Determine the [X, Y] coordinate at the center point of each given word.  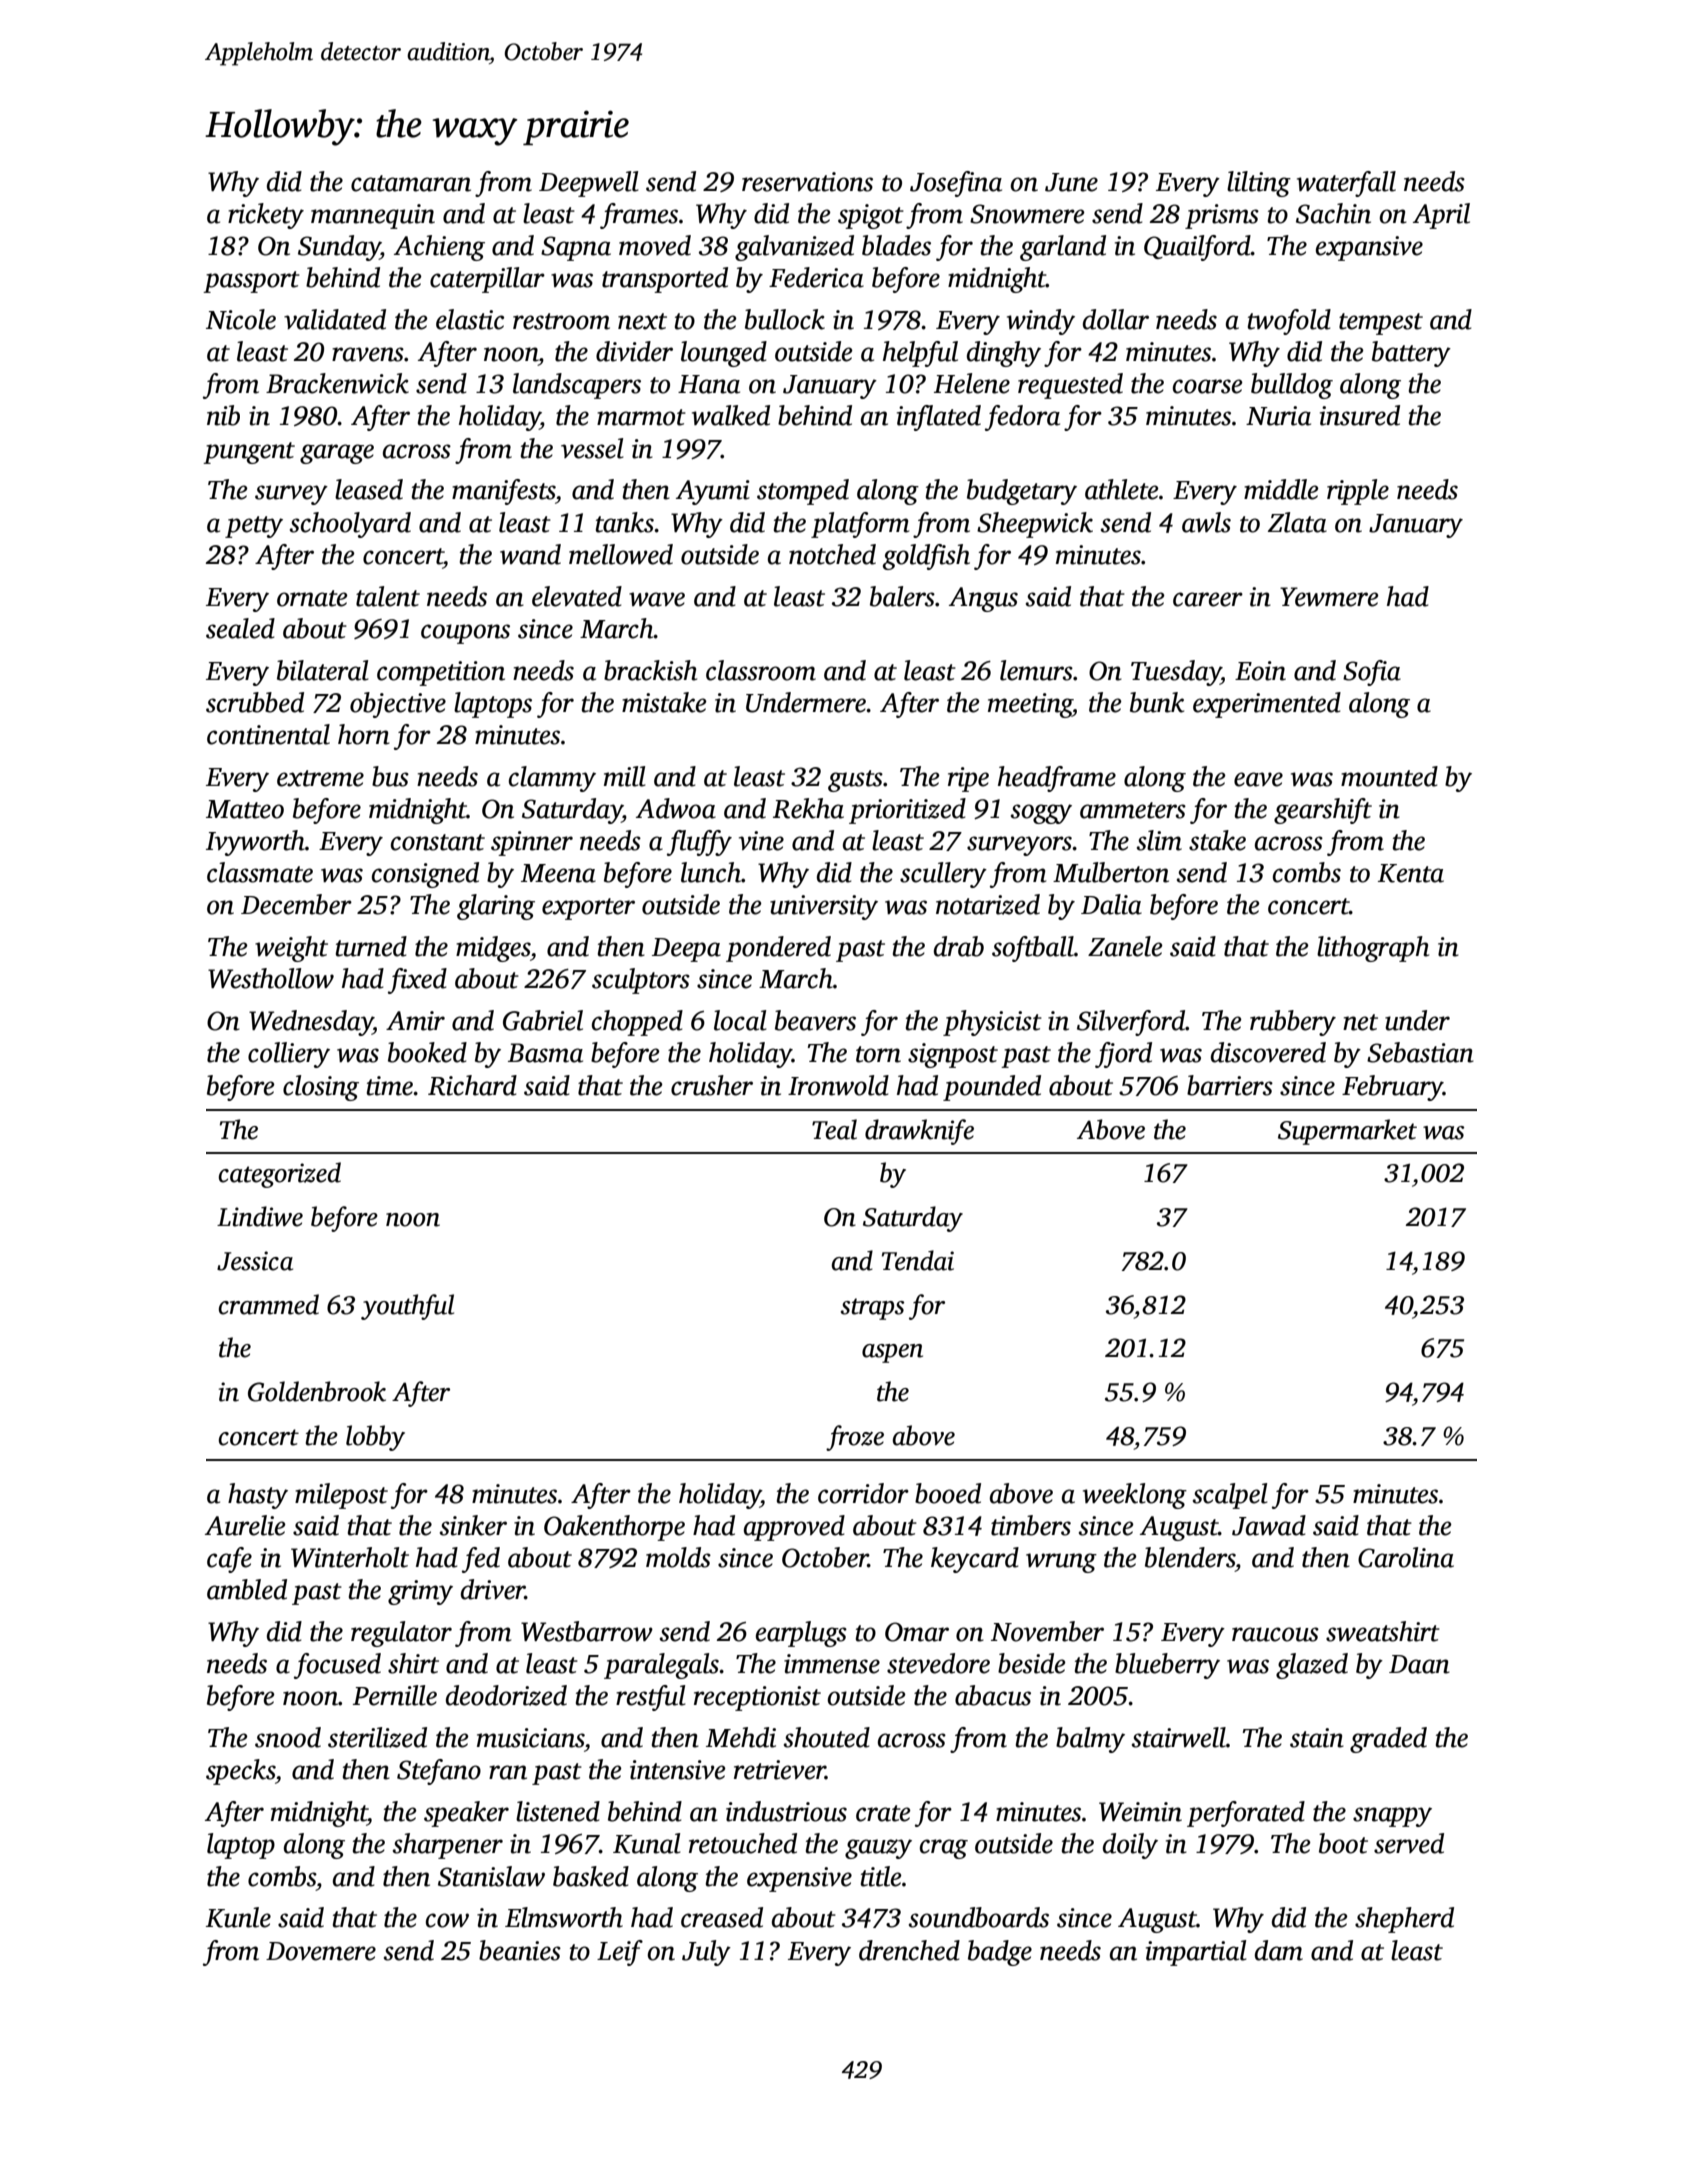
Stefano [439, 1772]
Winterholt [350, 1557]
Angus [983, 599]
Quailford [1197, 248]
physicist [992, 1023]
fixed [417, 981]
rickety [266, 216]
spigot [871, 216]
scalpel [1230, 1496]
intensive [678, 1770]
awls [1206, 522]
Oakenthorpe [614, 1528]
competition [441, 673]
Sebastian [1420, 1052]
